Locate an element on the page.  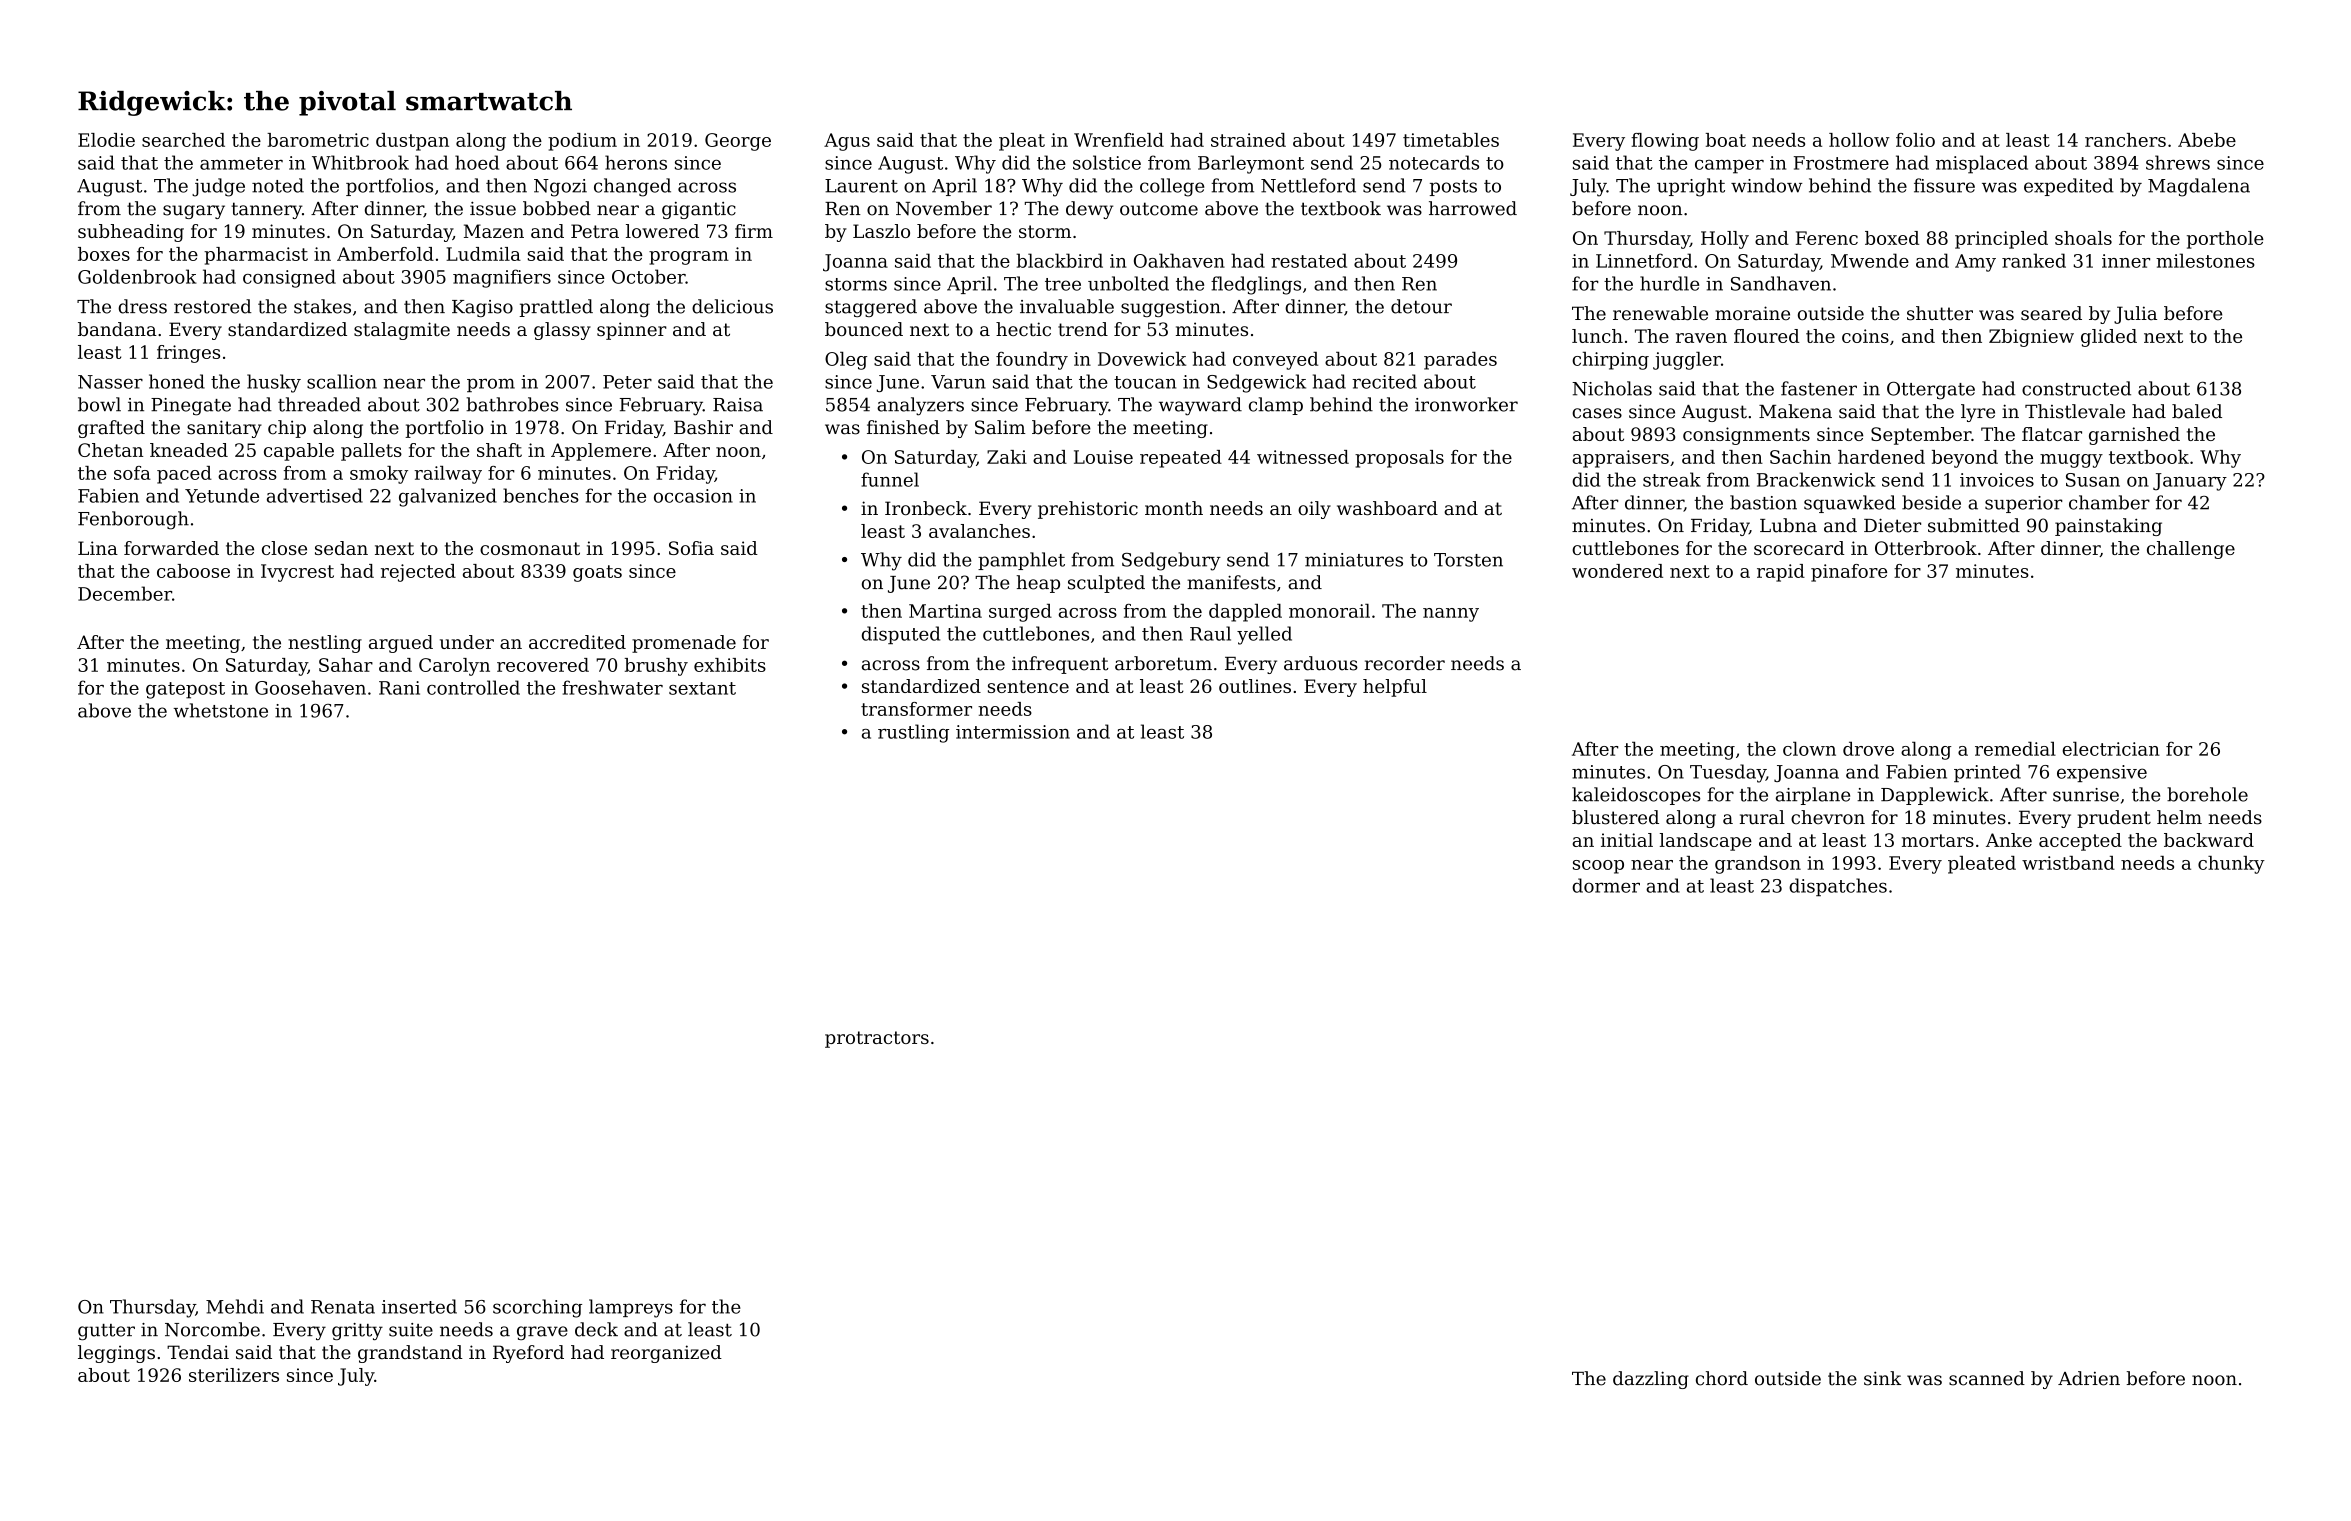
Renata is located at coordinates (343, 1307).
